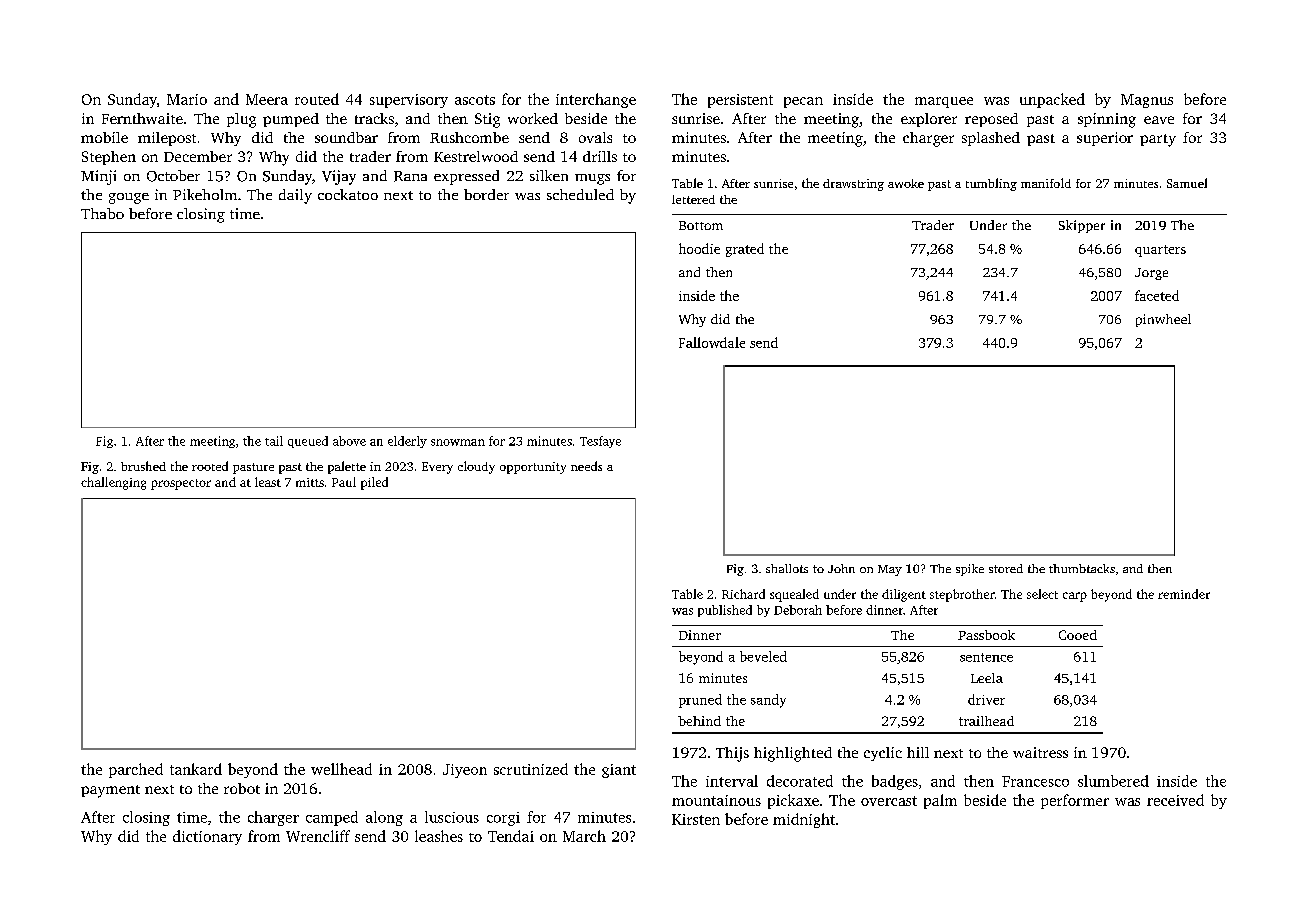  Describe the element at coordinates (458, 442) in the document. I see `snowman` at that location.
